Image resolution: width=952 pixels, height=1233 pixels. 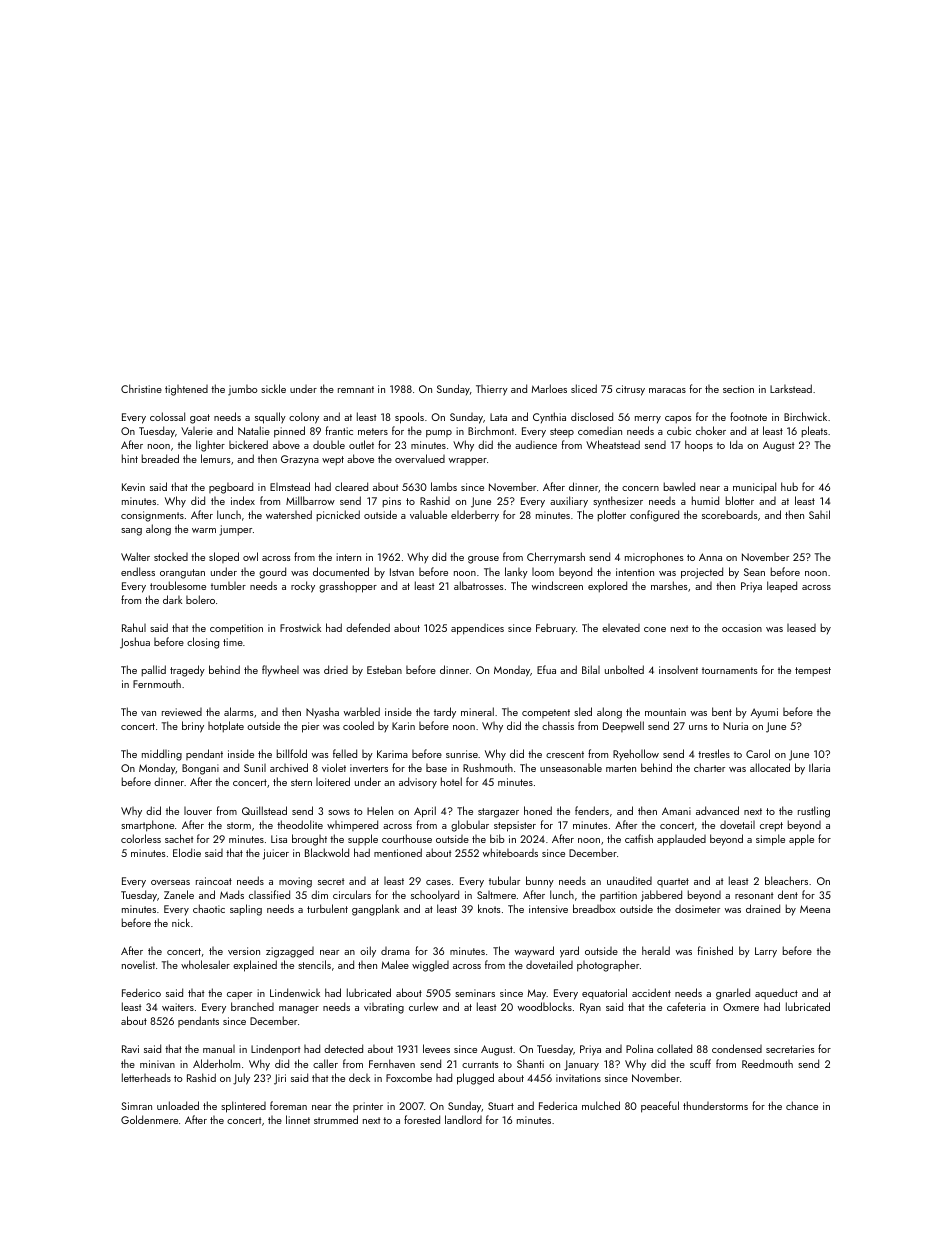 I want to click on courthouse, so click(x=407, y=838).
